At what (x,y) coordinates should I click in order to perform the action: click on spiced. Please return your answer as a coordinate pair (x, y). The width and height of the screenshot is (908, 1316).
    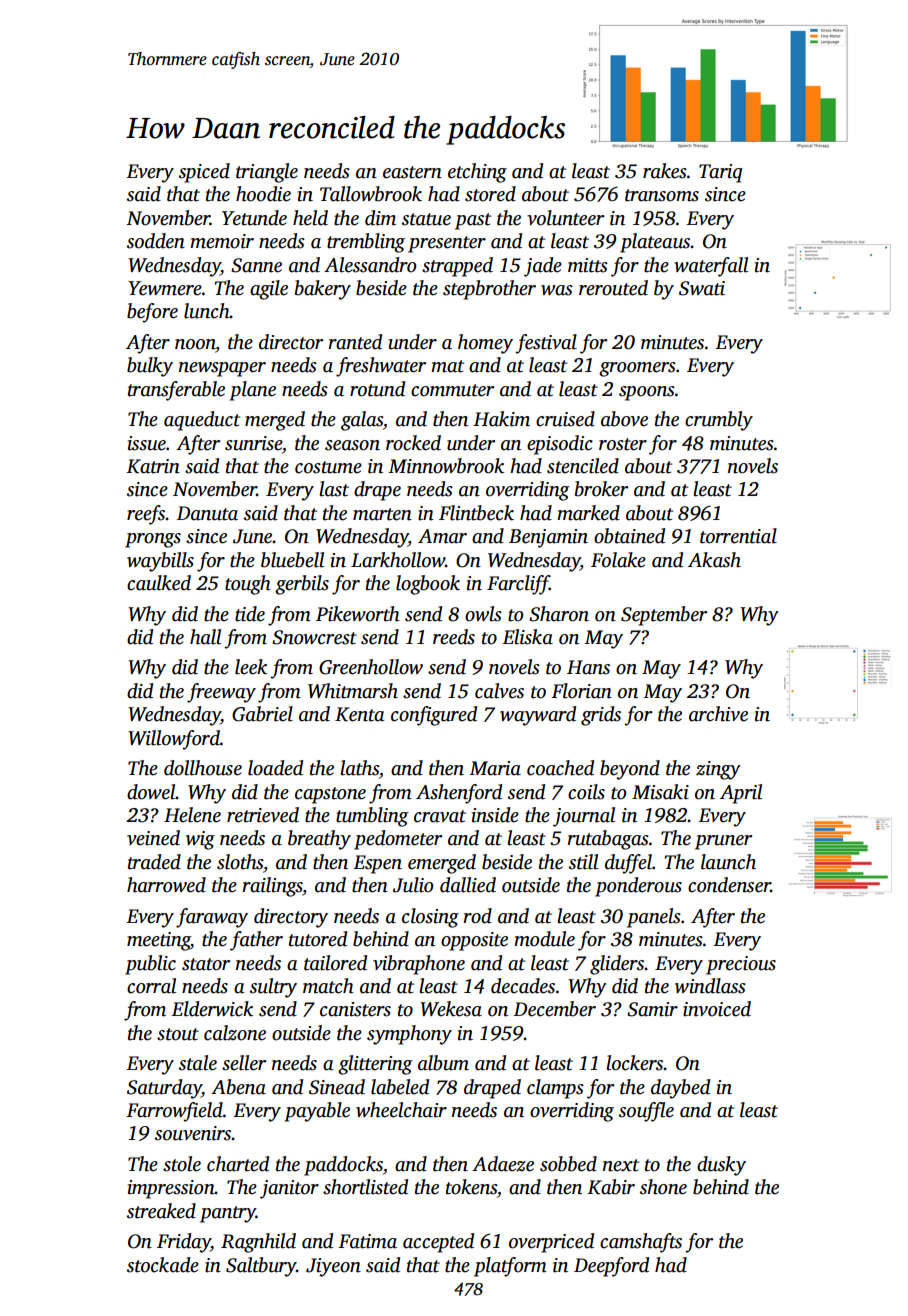
    Looking at the image, I should click on (204, 173).
